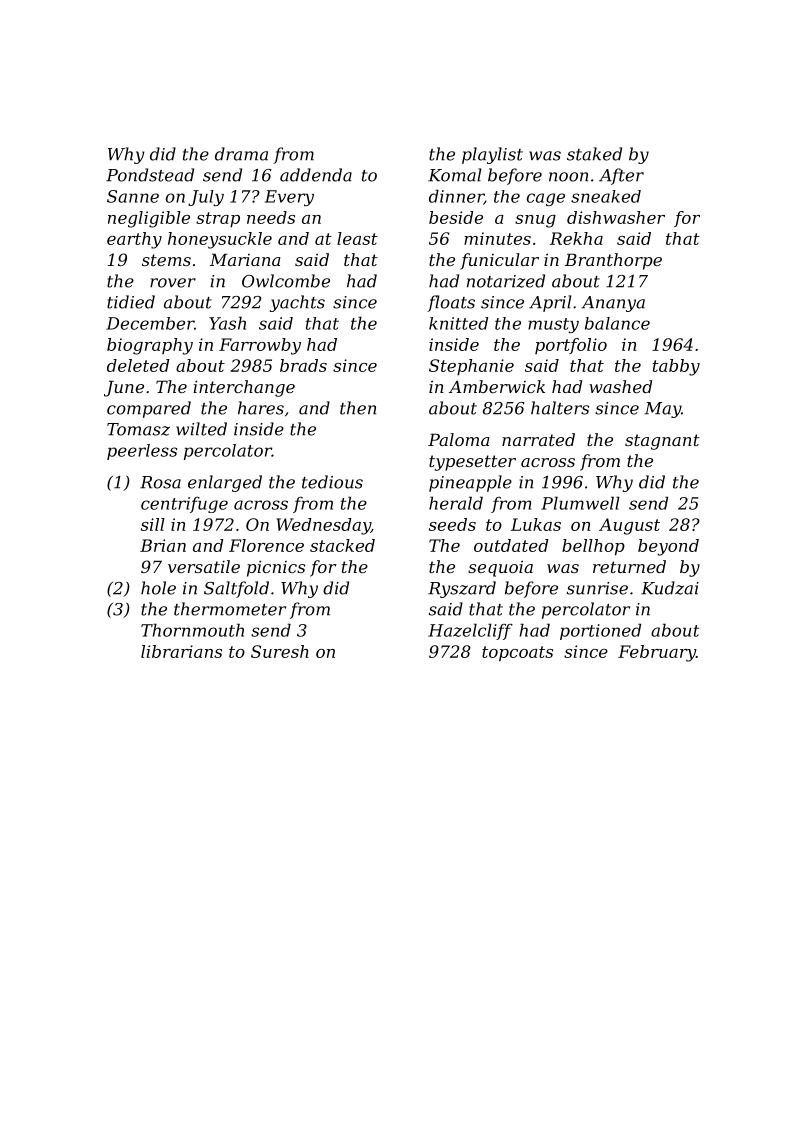  I want to click on tedious, so click(332, 482).
